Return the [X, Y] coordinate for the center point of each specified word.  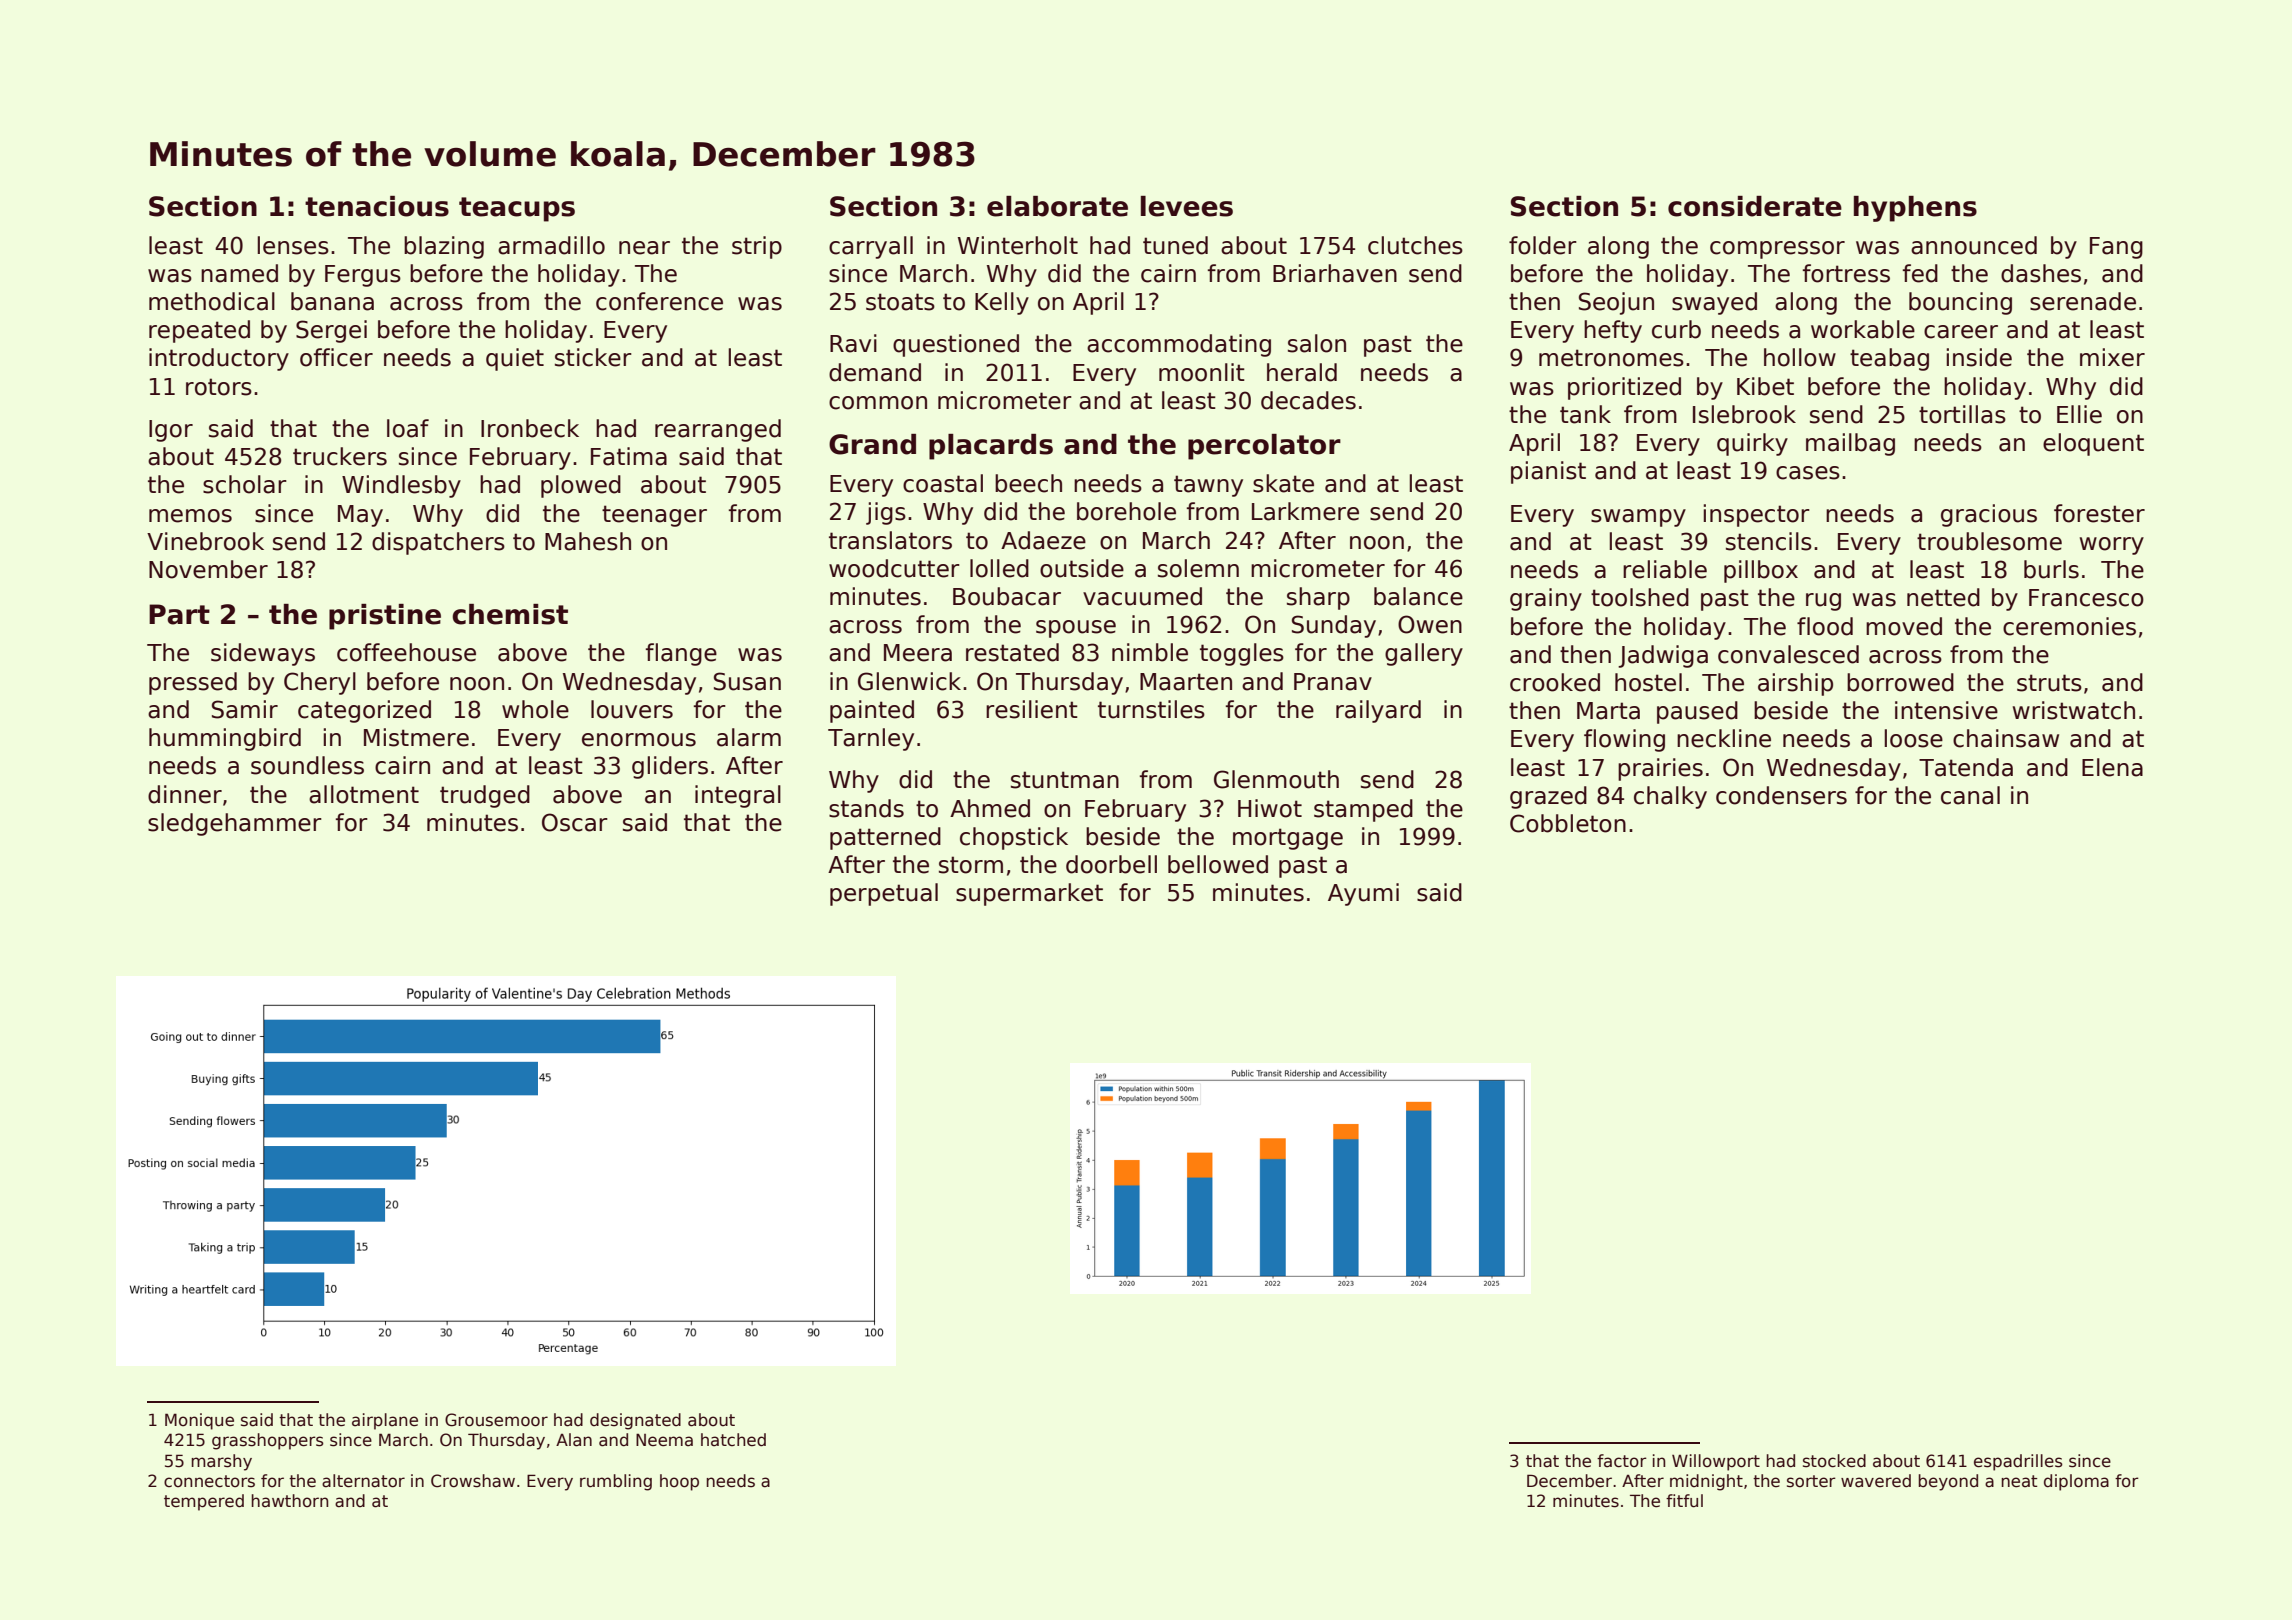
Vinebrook [205, 541]
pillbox [1761, 571]
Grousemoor [496, 1420]
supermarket [1029, 894]
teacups [517, 209]
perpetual [884, 894]
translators [890, 540]
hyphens [1915, 209]
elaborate [1057, 206]
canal [1970, 795]
